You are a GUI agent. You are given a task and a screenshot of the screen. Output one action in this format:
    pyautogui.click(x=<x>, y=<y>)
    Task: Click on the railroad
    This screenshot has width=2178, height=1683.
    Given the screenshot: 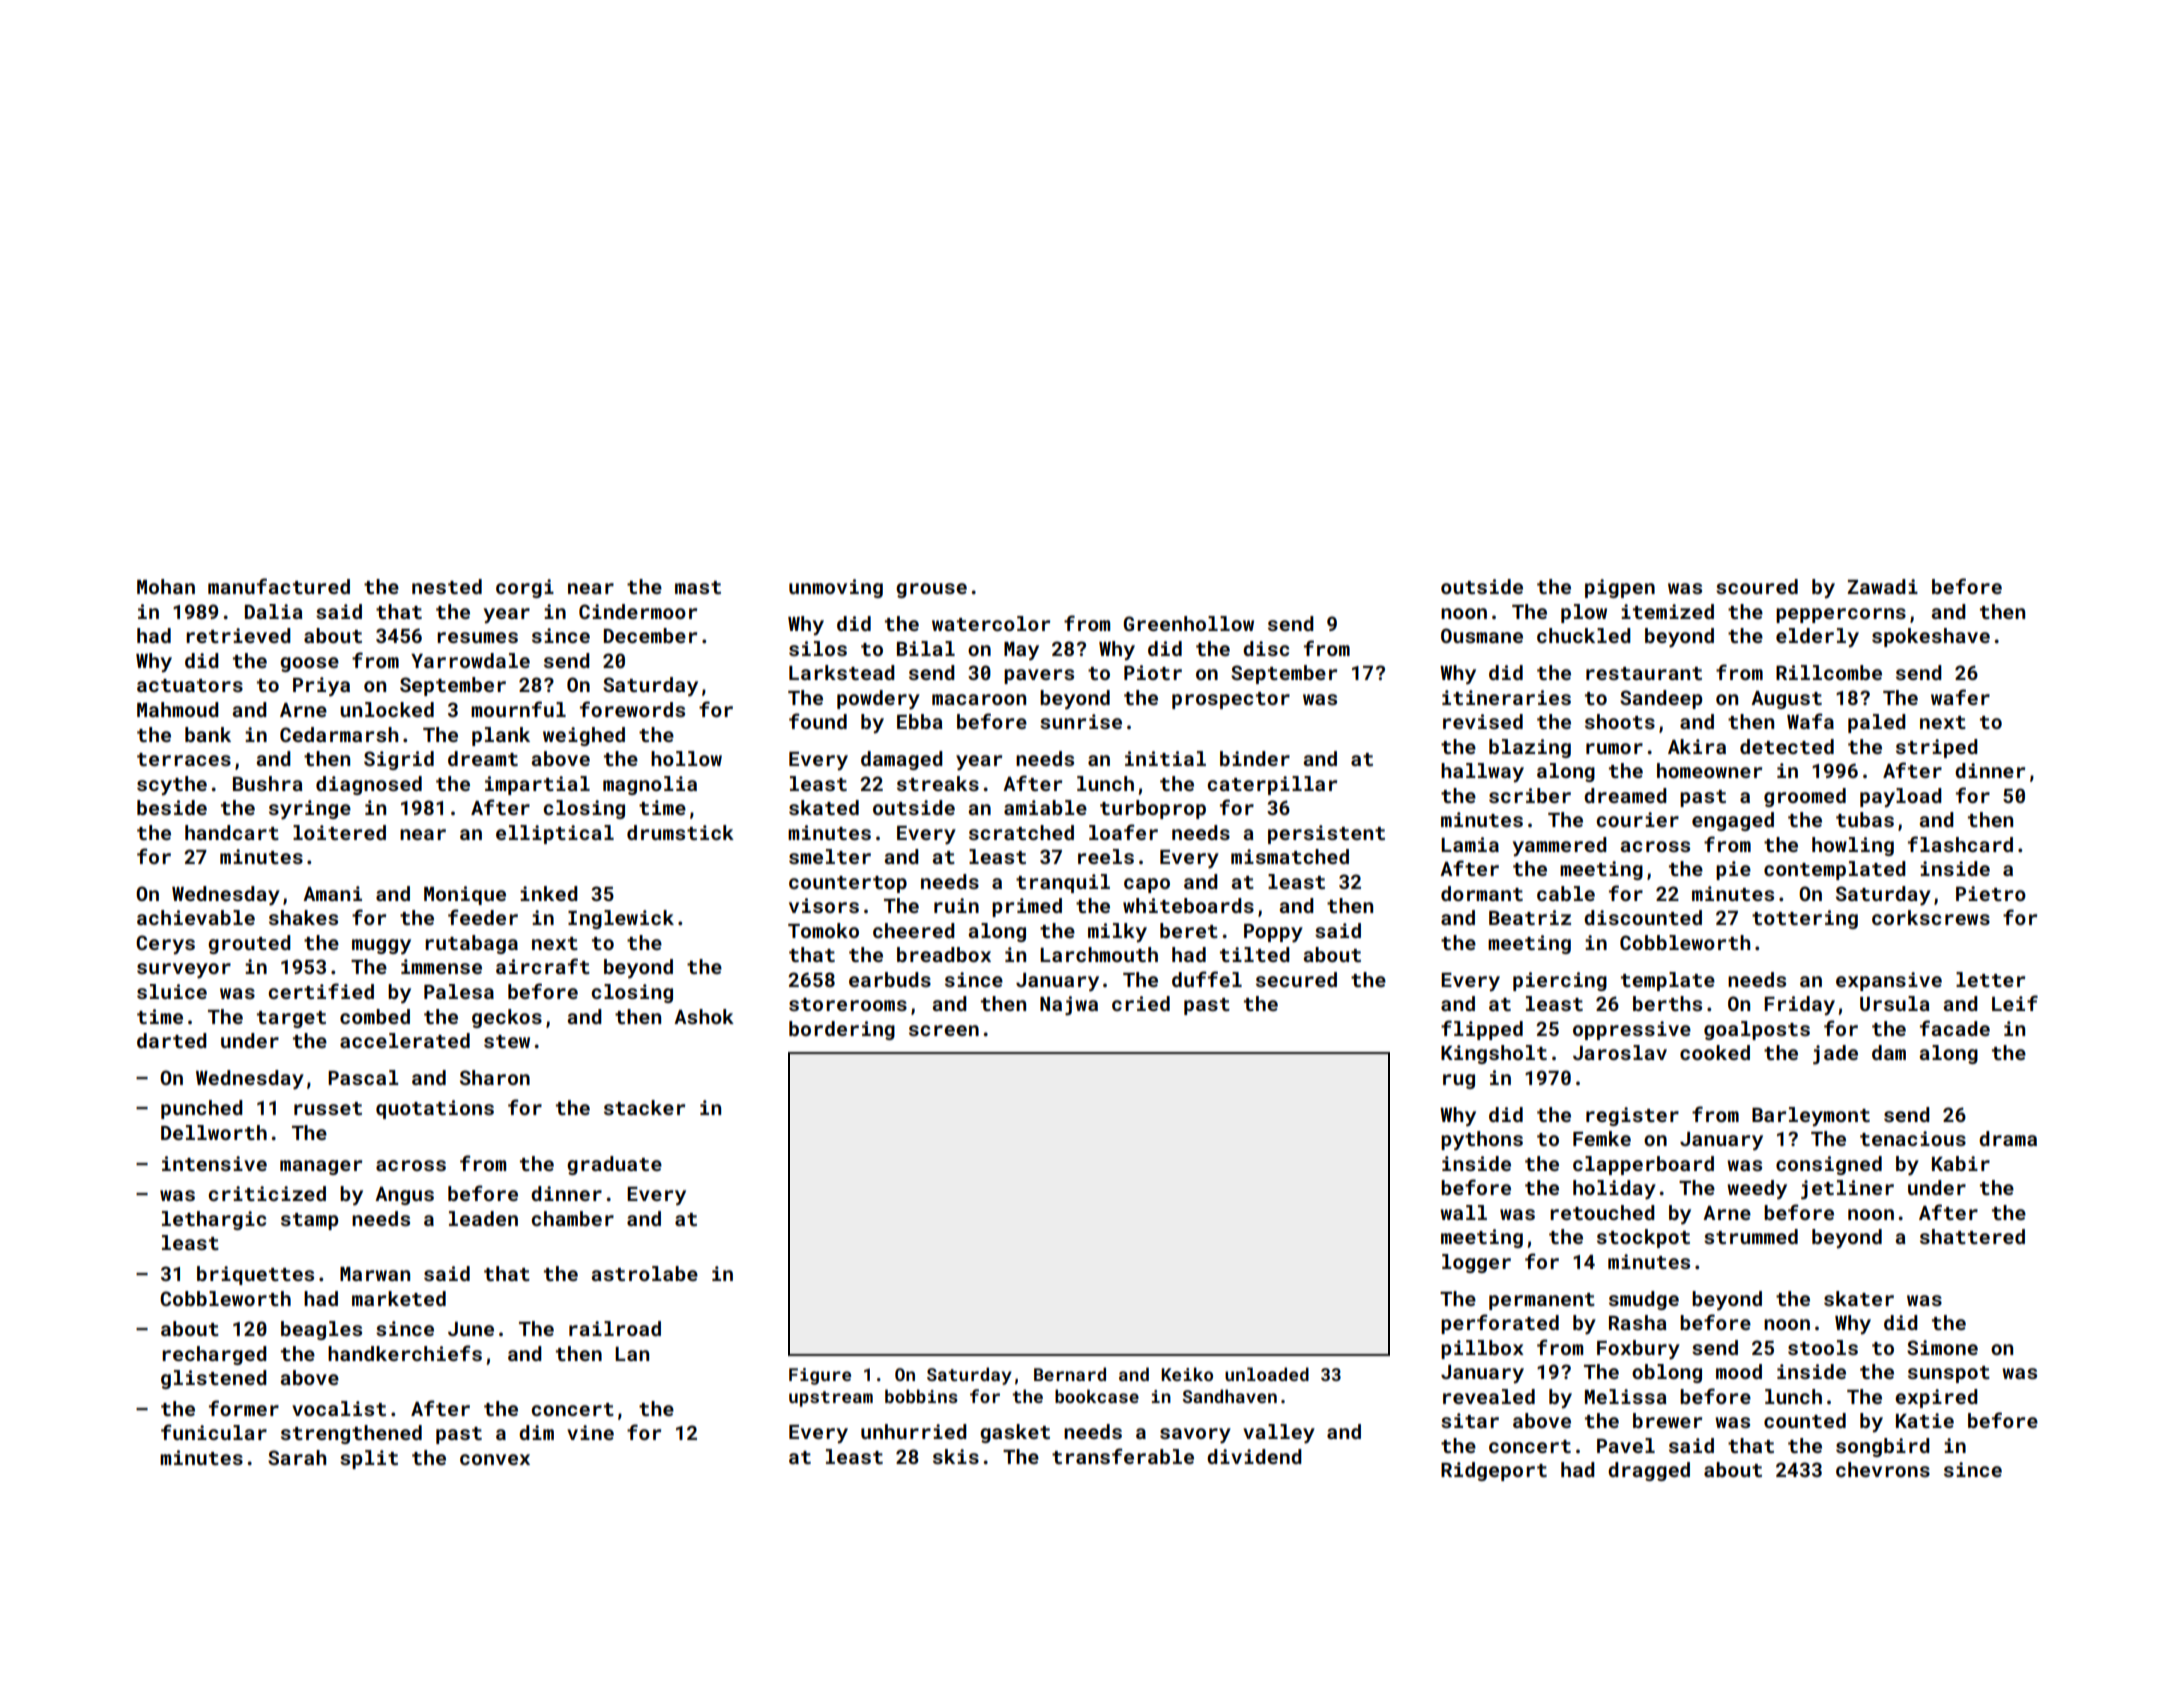 What is the action you would take?
    pyautogui.click(x=615, y=1328)
